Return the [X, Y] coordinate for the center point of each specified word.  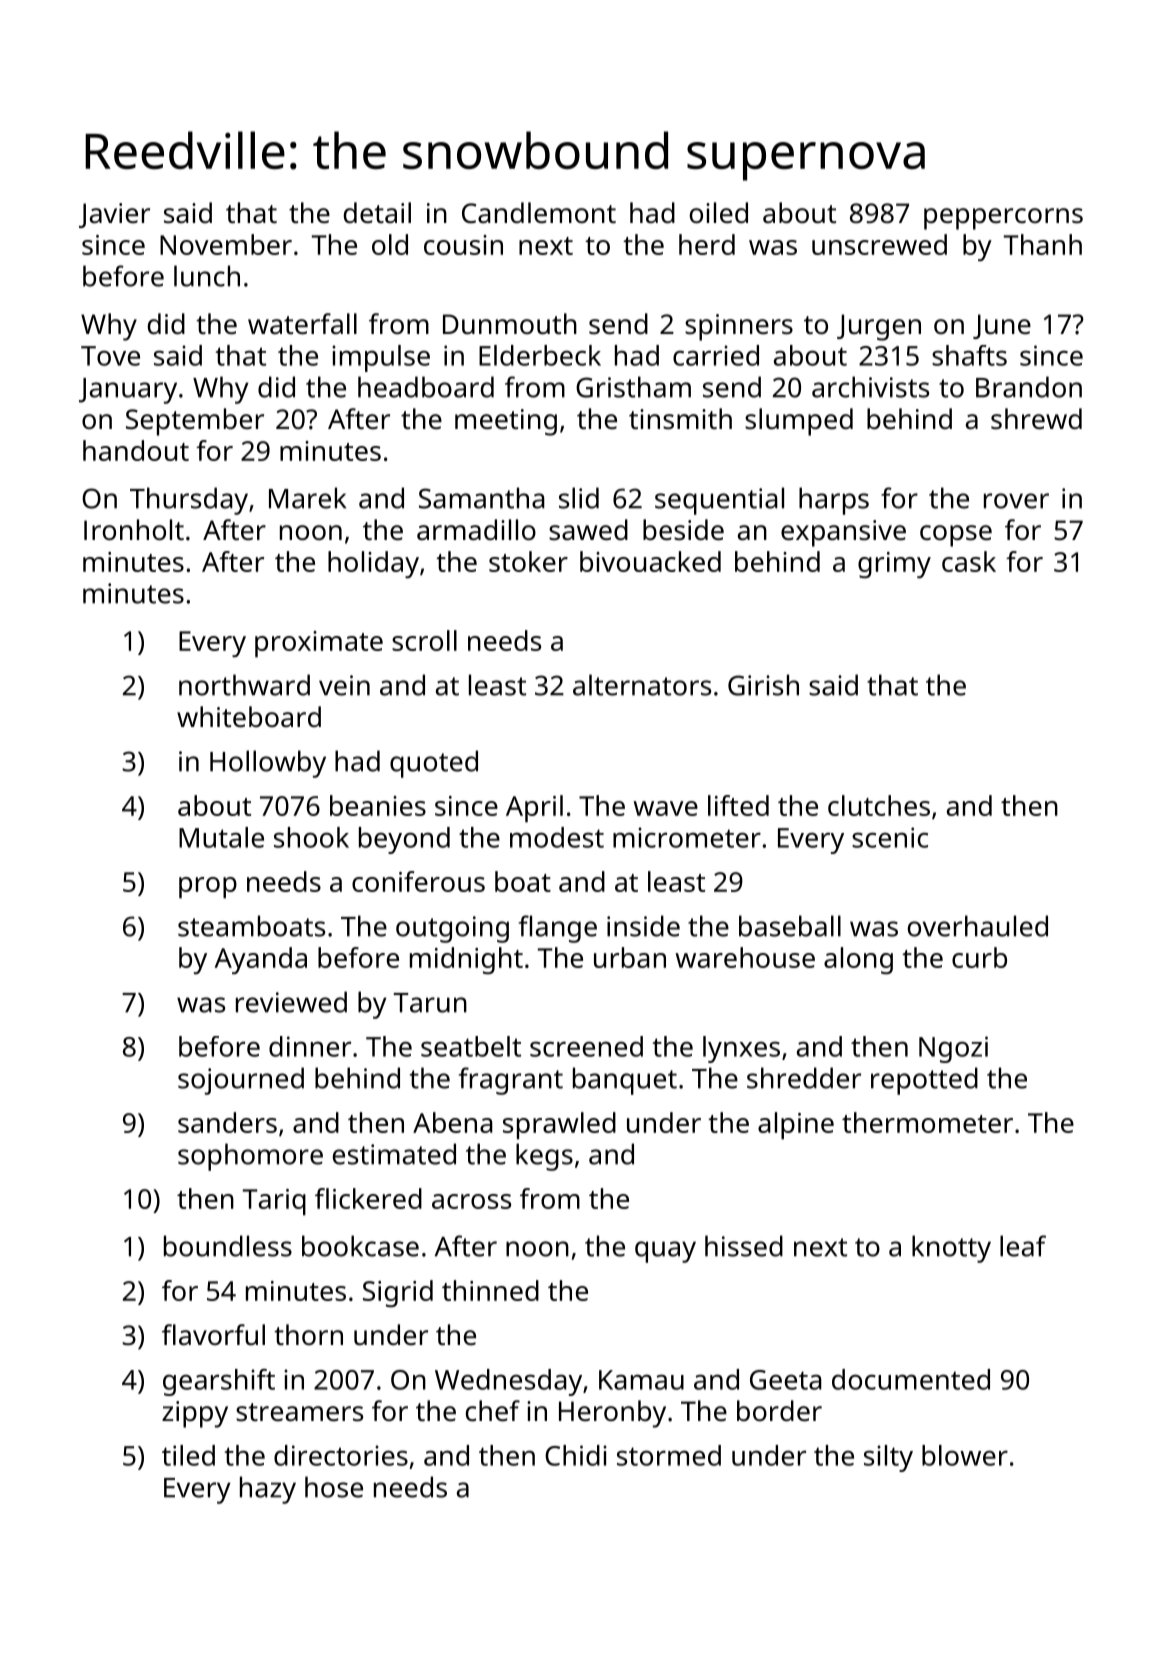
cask [969, 561]
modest [557, 837]
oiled [719, 212]
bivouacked [650, 561]
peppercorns [1003, 219]
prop [208, 888]
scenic [890, 837]
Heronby [612, 1414]
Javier [114, 215]
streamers [299, 1412]
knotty [951, 1249]
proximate [319, 644]
